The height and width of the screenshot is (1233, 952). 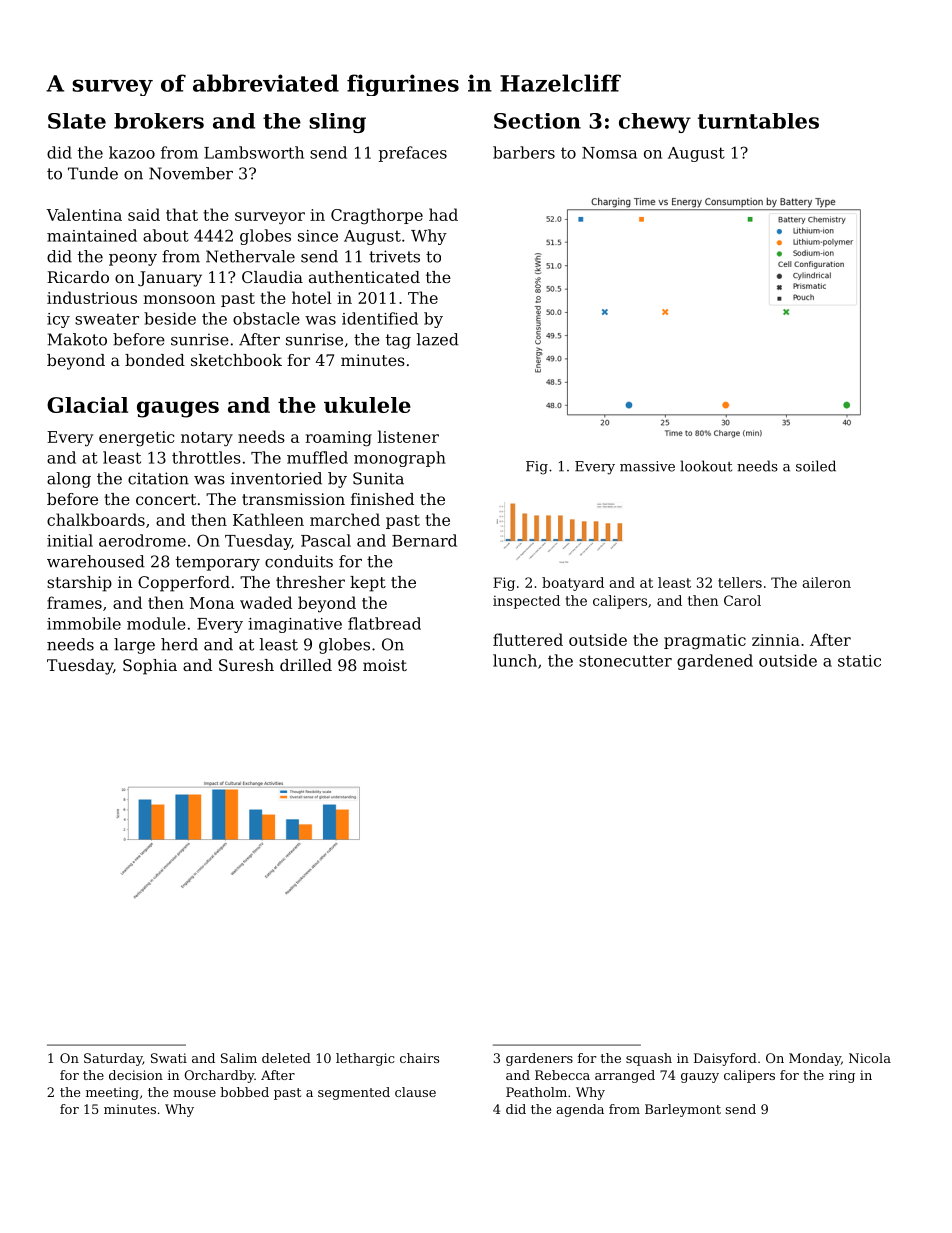 What do you see at coordinates (826, 582) in the screenshot?
I see `aileron` at bounding box center [826, 582].
